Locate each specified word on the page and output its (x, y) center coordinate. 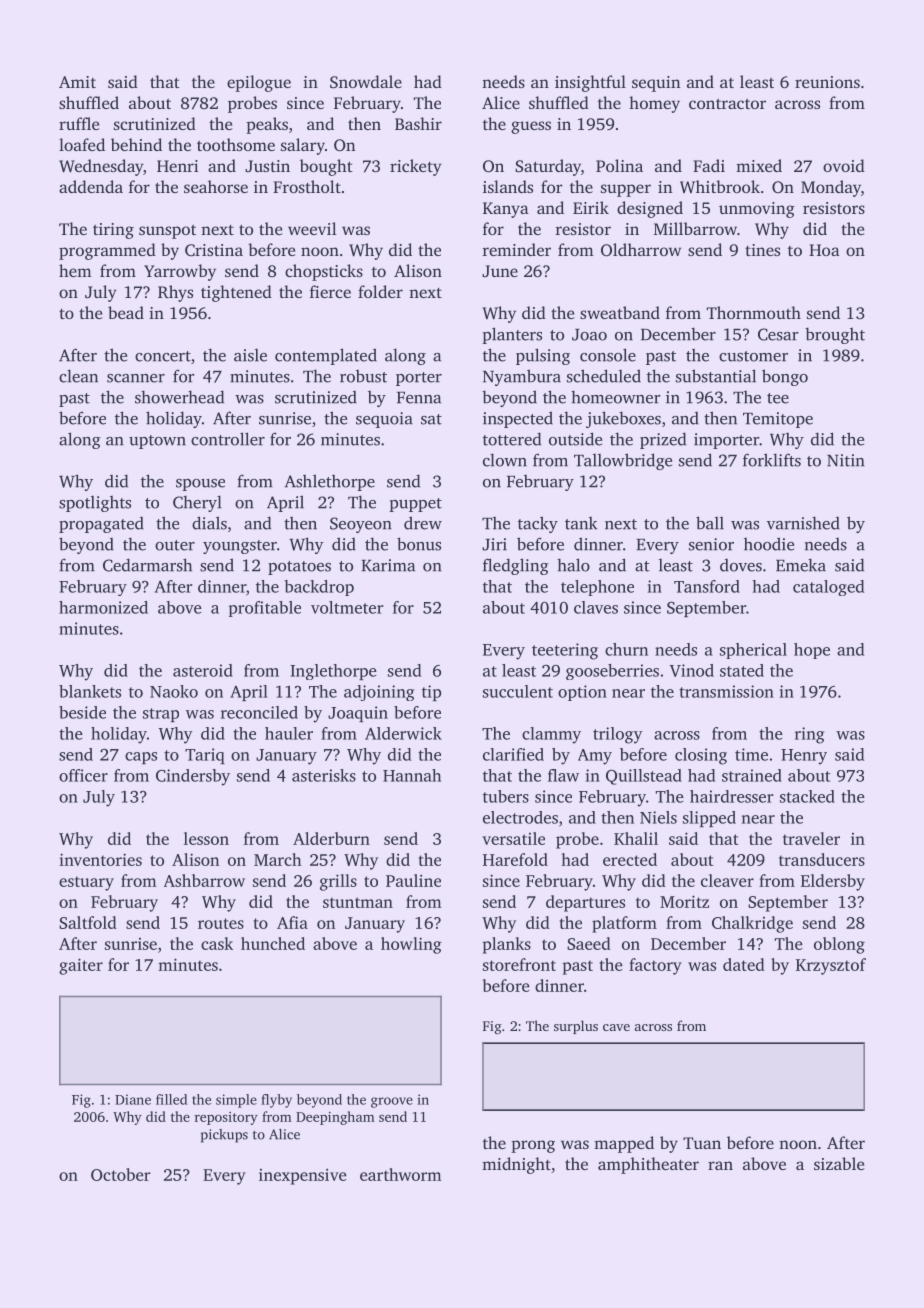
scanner (136, 378)
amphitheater (648, 1165)
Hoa (824, 250)
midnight (516, 1165)
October (120, 1174)
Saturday (548, 167)
